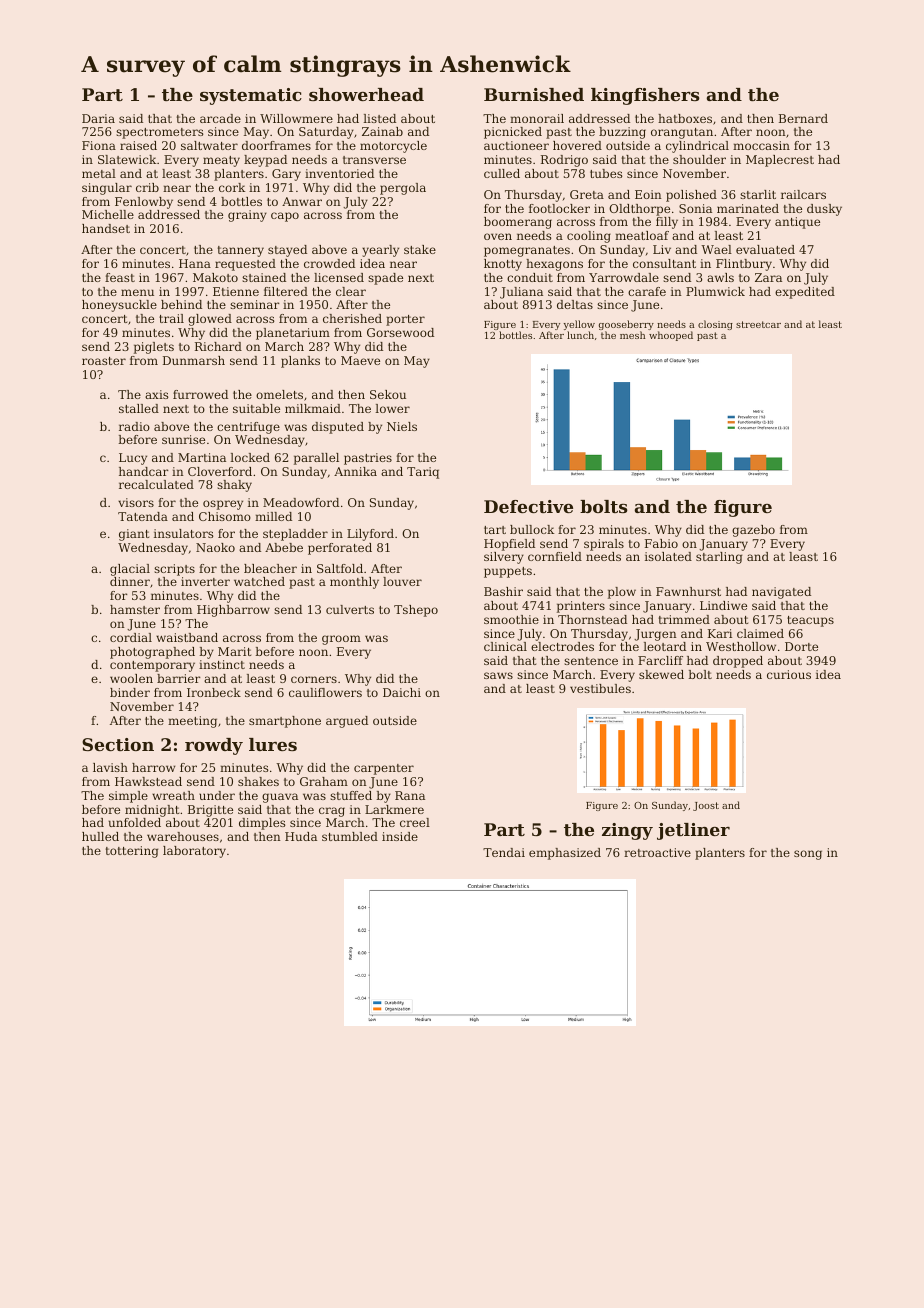  Describe the element at coordinates (719, 558) in the screenshot. I see `starling` at that location.
